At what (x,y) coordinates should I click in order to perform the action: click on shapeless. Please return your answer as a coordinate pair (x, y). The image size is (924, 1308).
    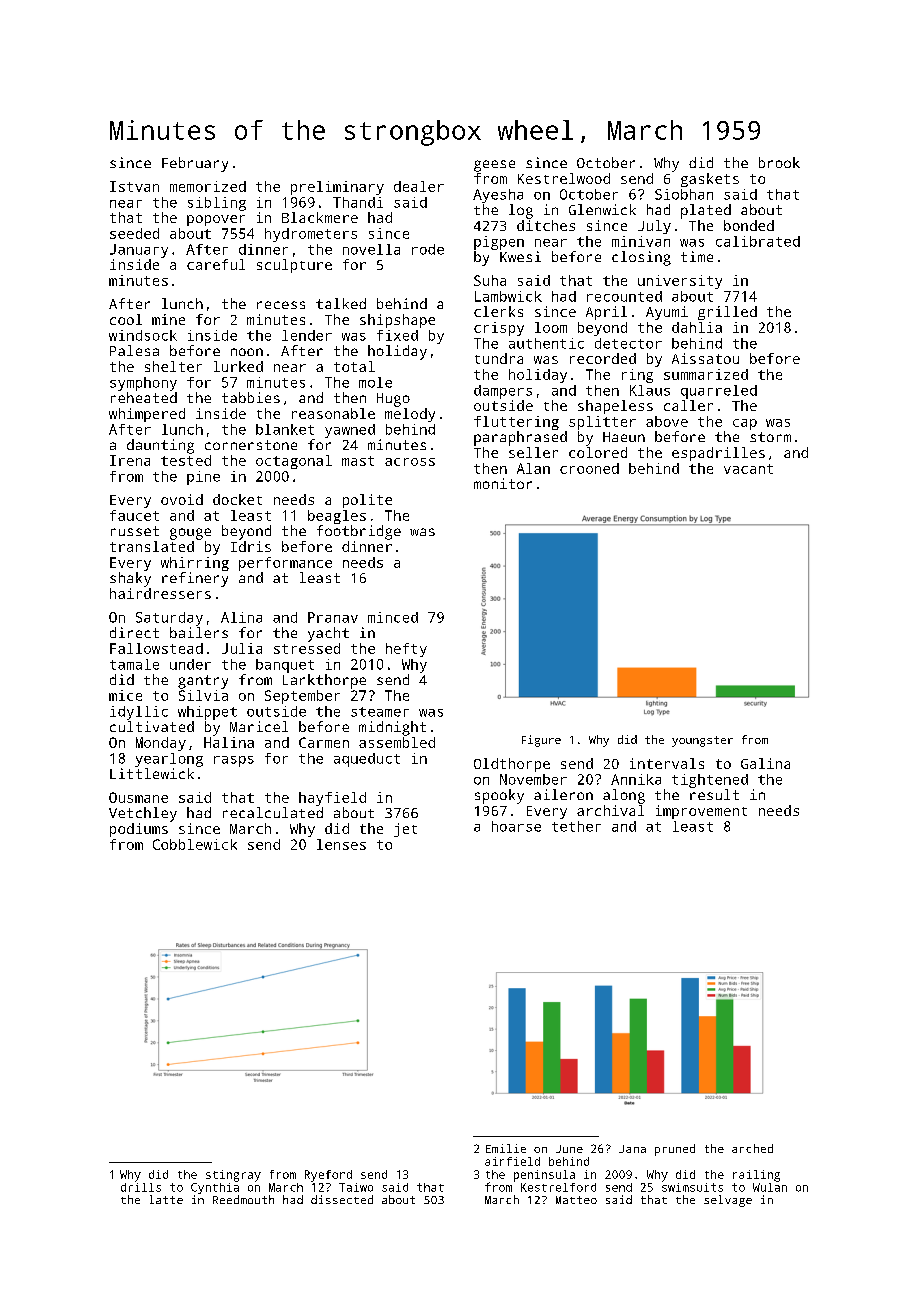
    Looking at the image, I should click on (615, 407).
